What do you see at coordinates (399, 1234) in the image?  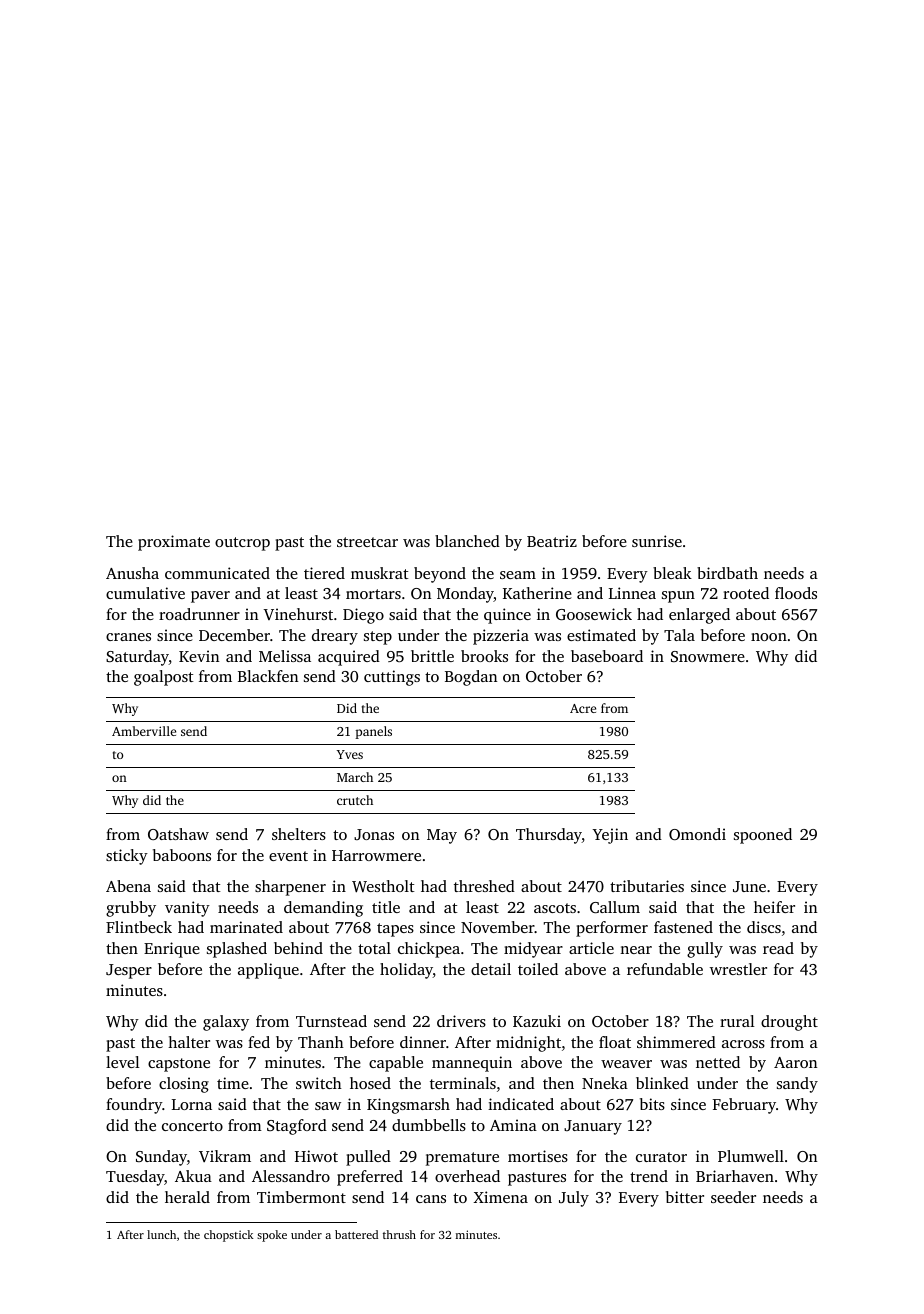 I see `thrush` at bounding box center [399, 1234].
